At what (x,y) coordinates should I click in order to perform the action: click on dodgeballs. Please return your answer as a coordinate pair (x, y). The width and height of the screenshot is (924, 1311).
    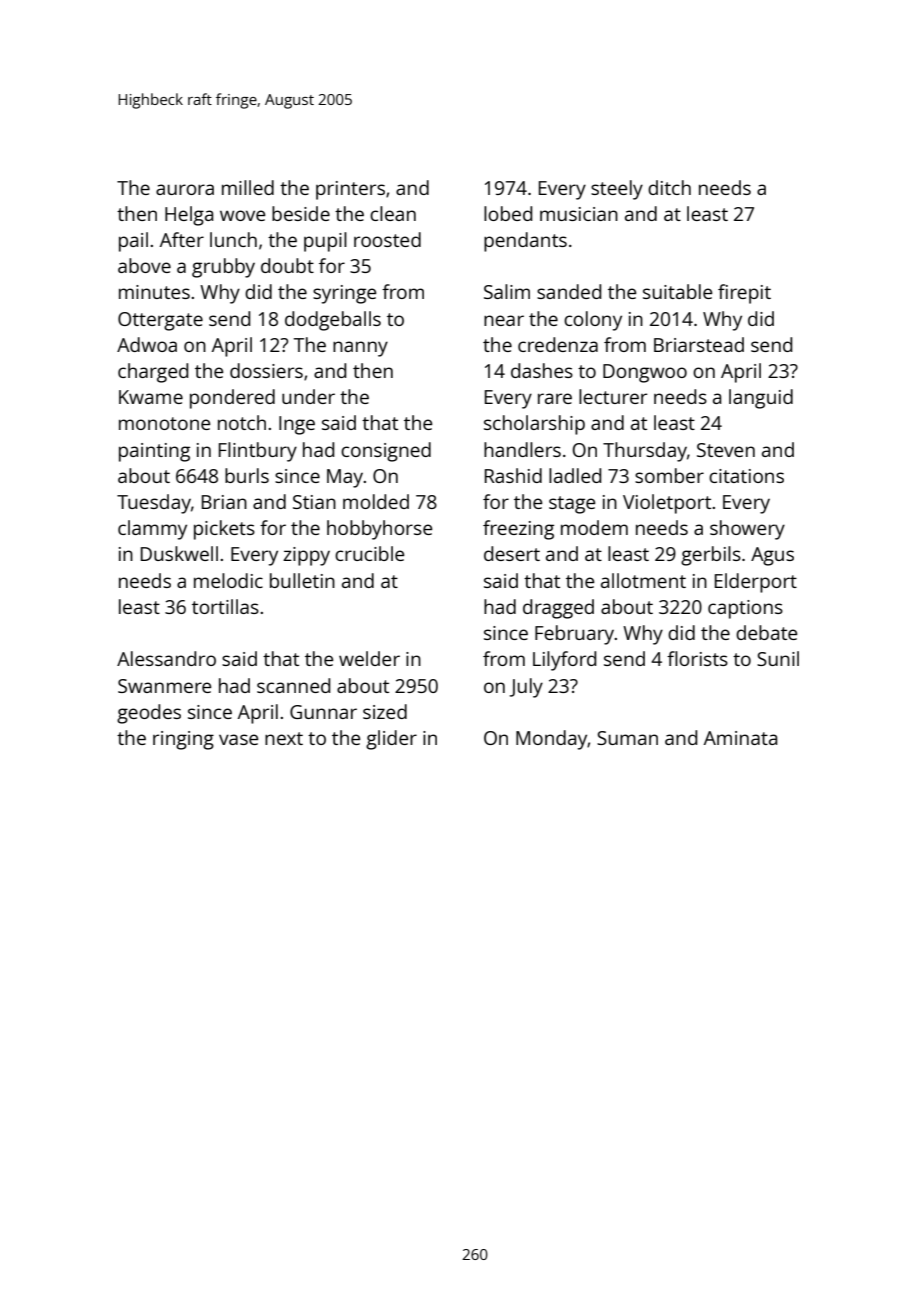
    Looking at the image, I should click on (333, 321).
